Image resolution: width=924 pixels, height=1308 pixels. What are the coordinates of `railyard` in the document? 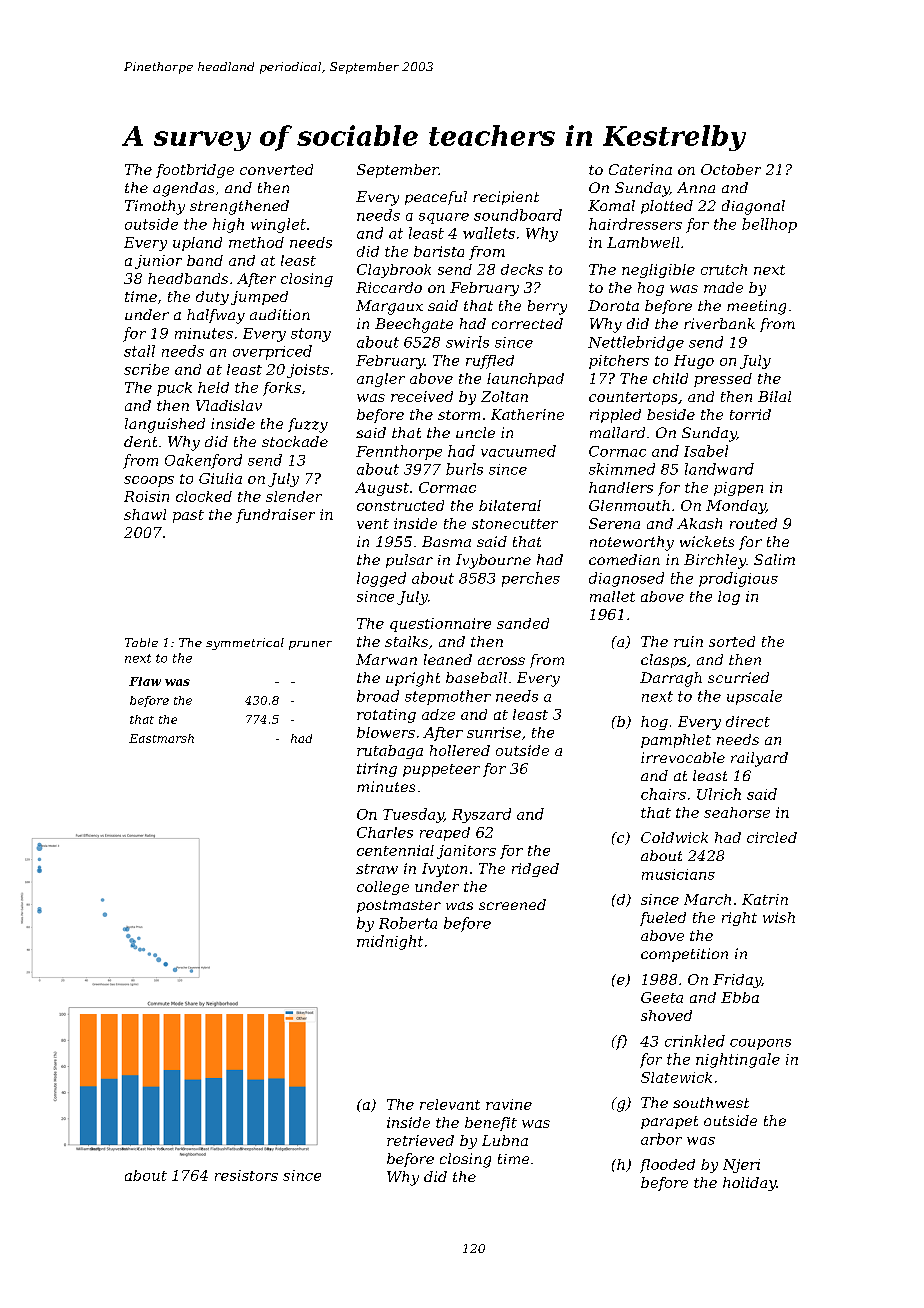 It's located at (759, 759).
